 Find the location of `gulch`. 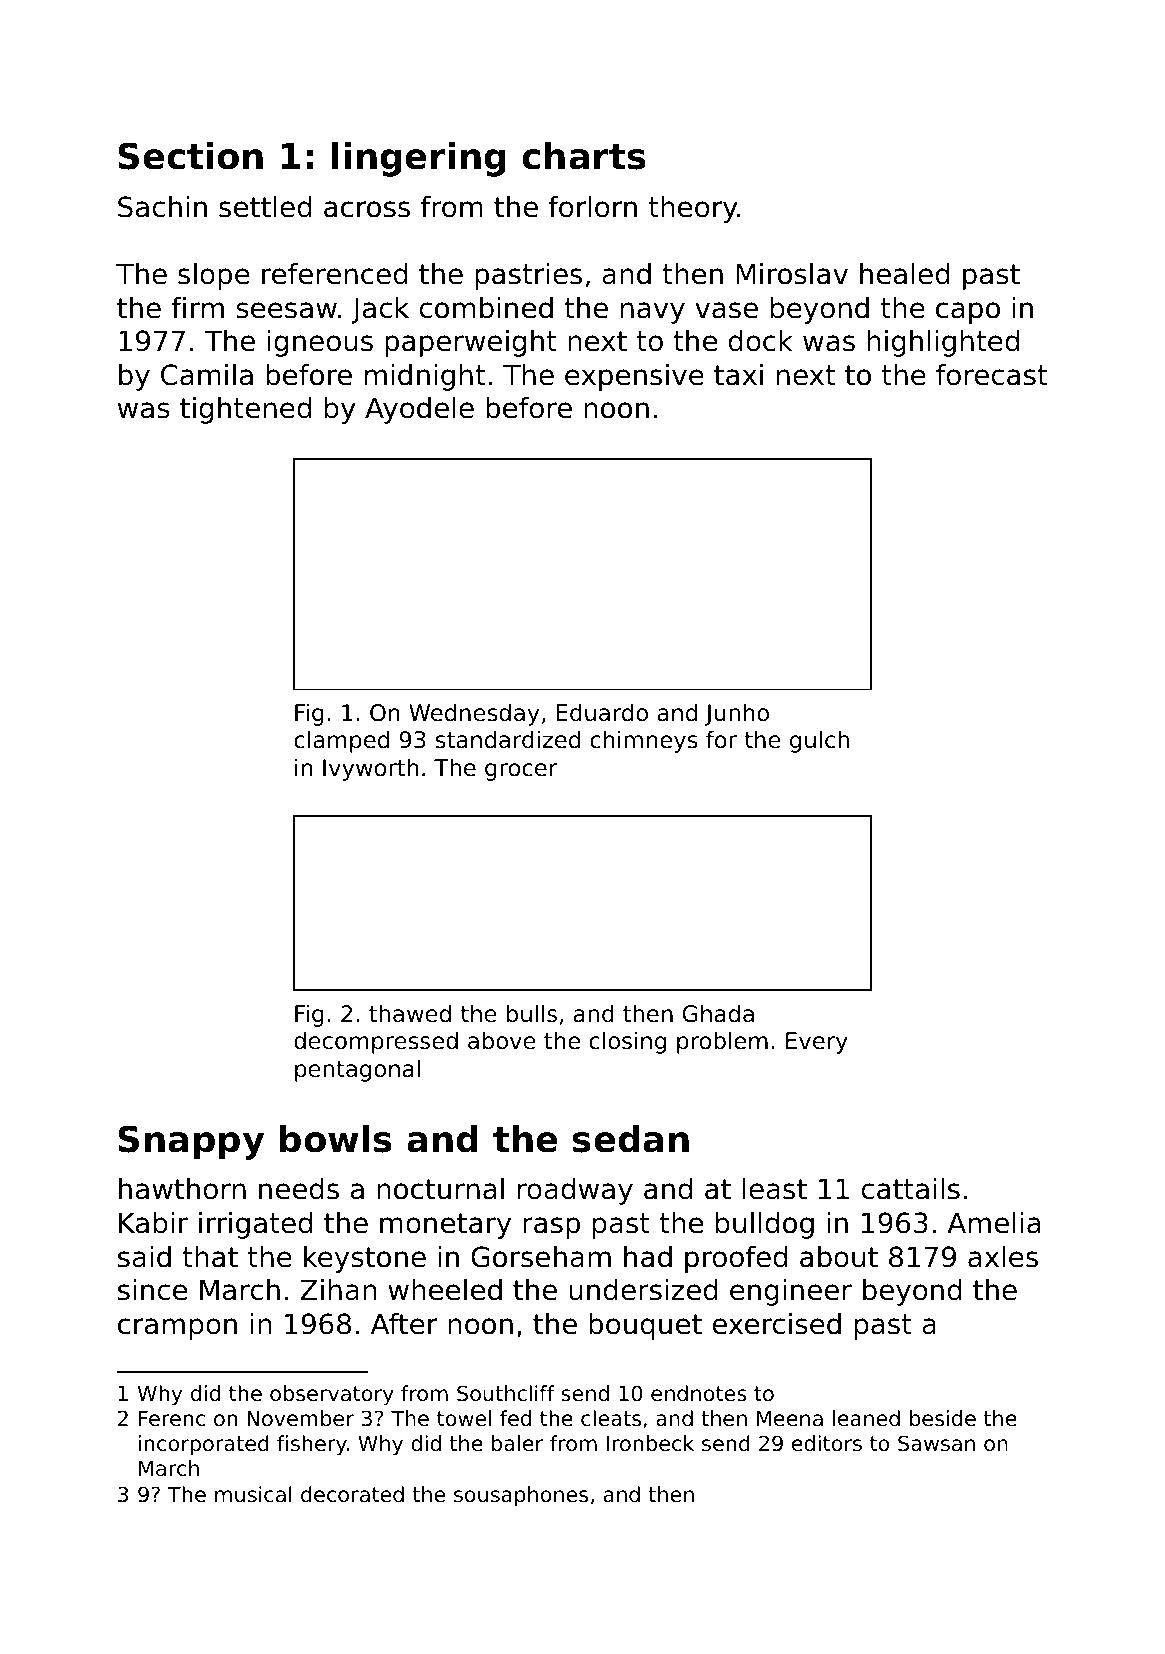

gulch is located at coordinates (819, 741).
